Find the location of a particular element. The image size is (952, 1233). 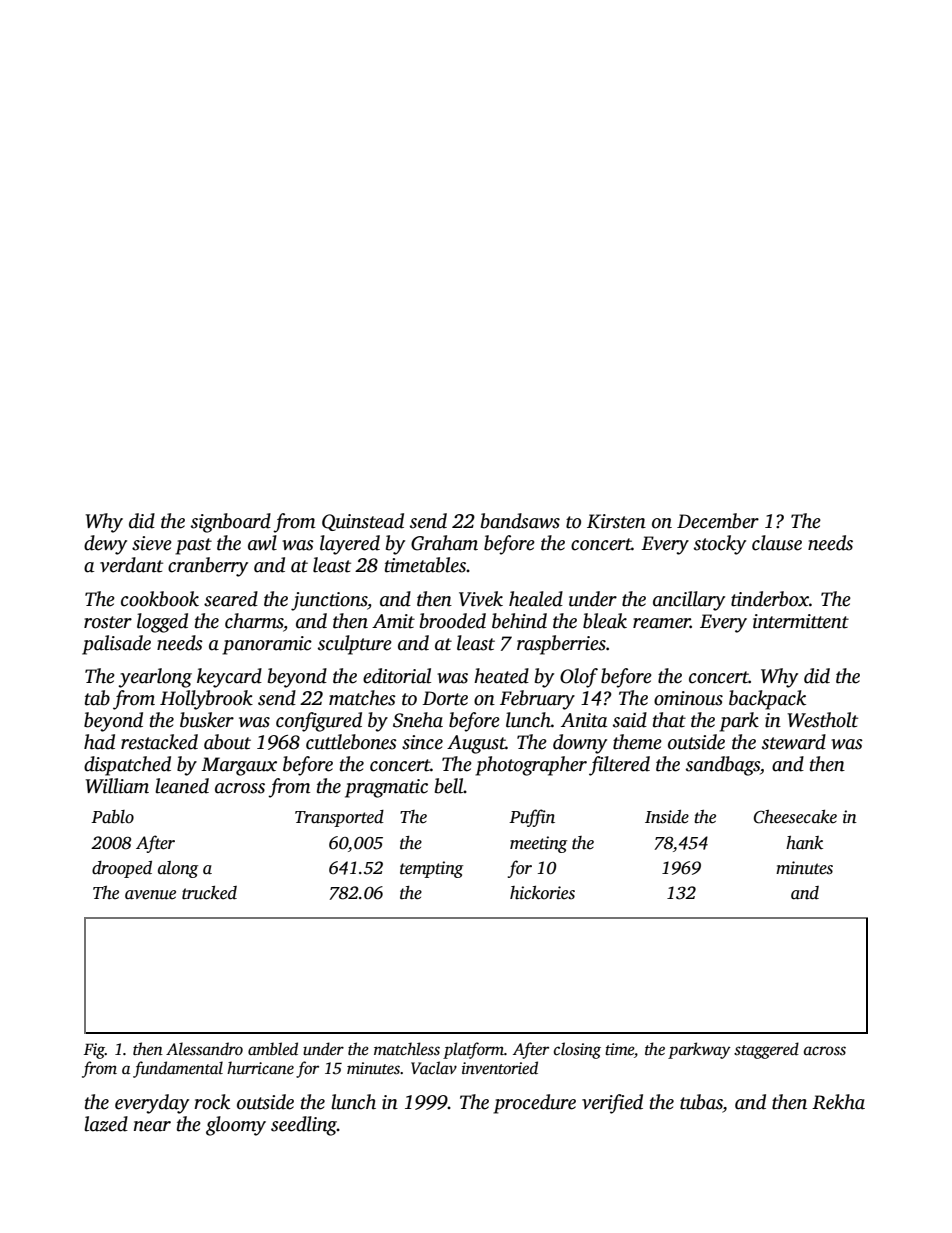

Alessandro is located at coordinates (204, 1049).
